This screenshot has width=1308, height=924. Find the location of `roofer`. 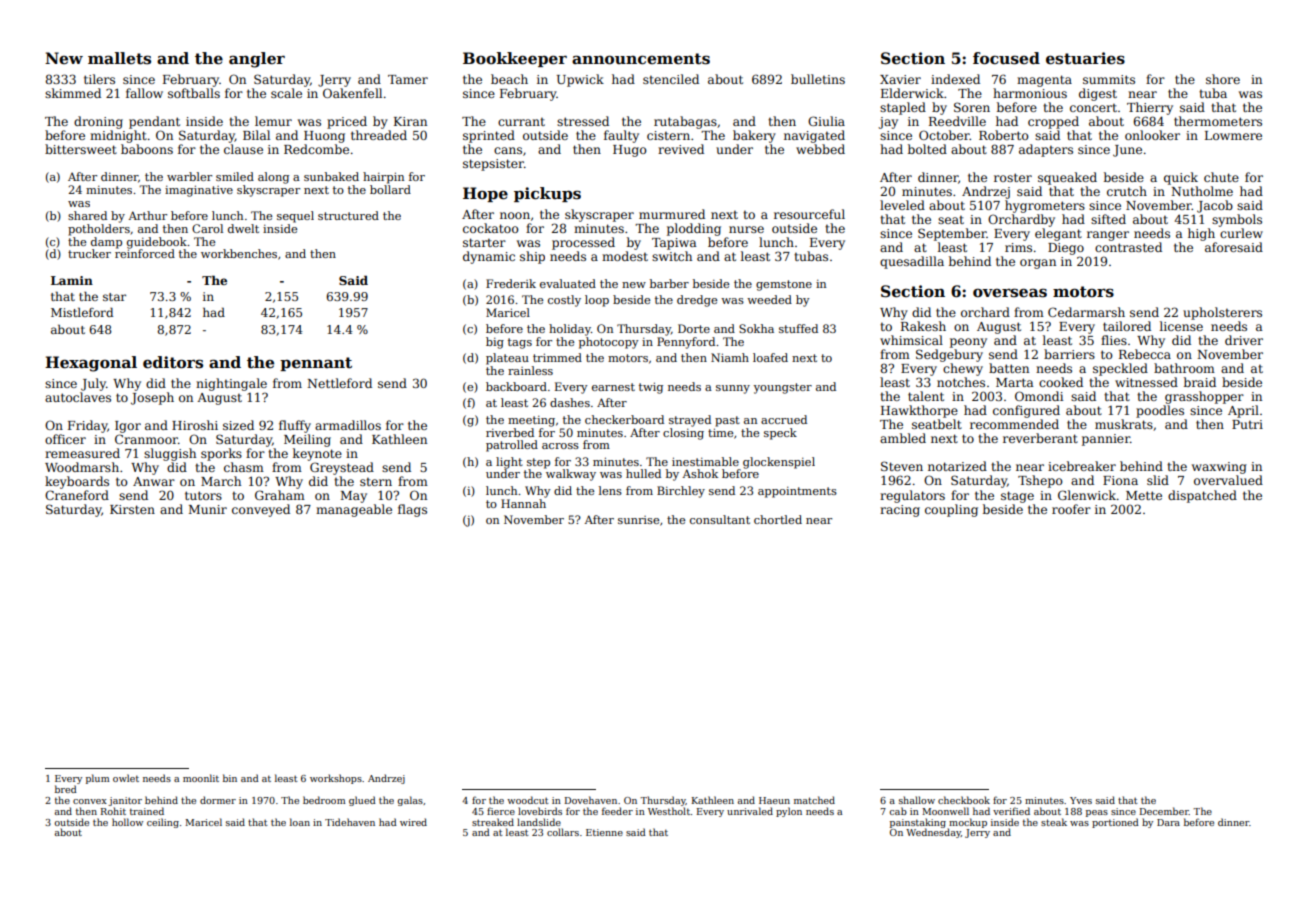

roofer is located at coordinates (1071, 509).
